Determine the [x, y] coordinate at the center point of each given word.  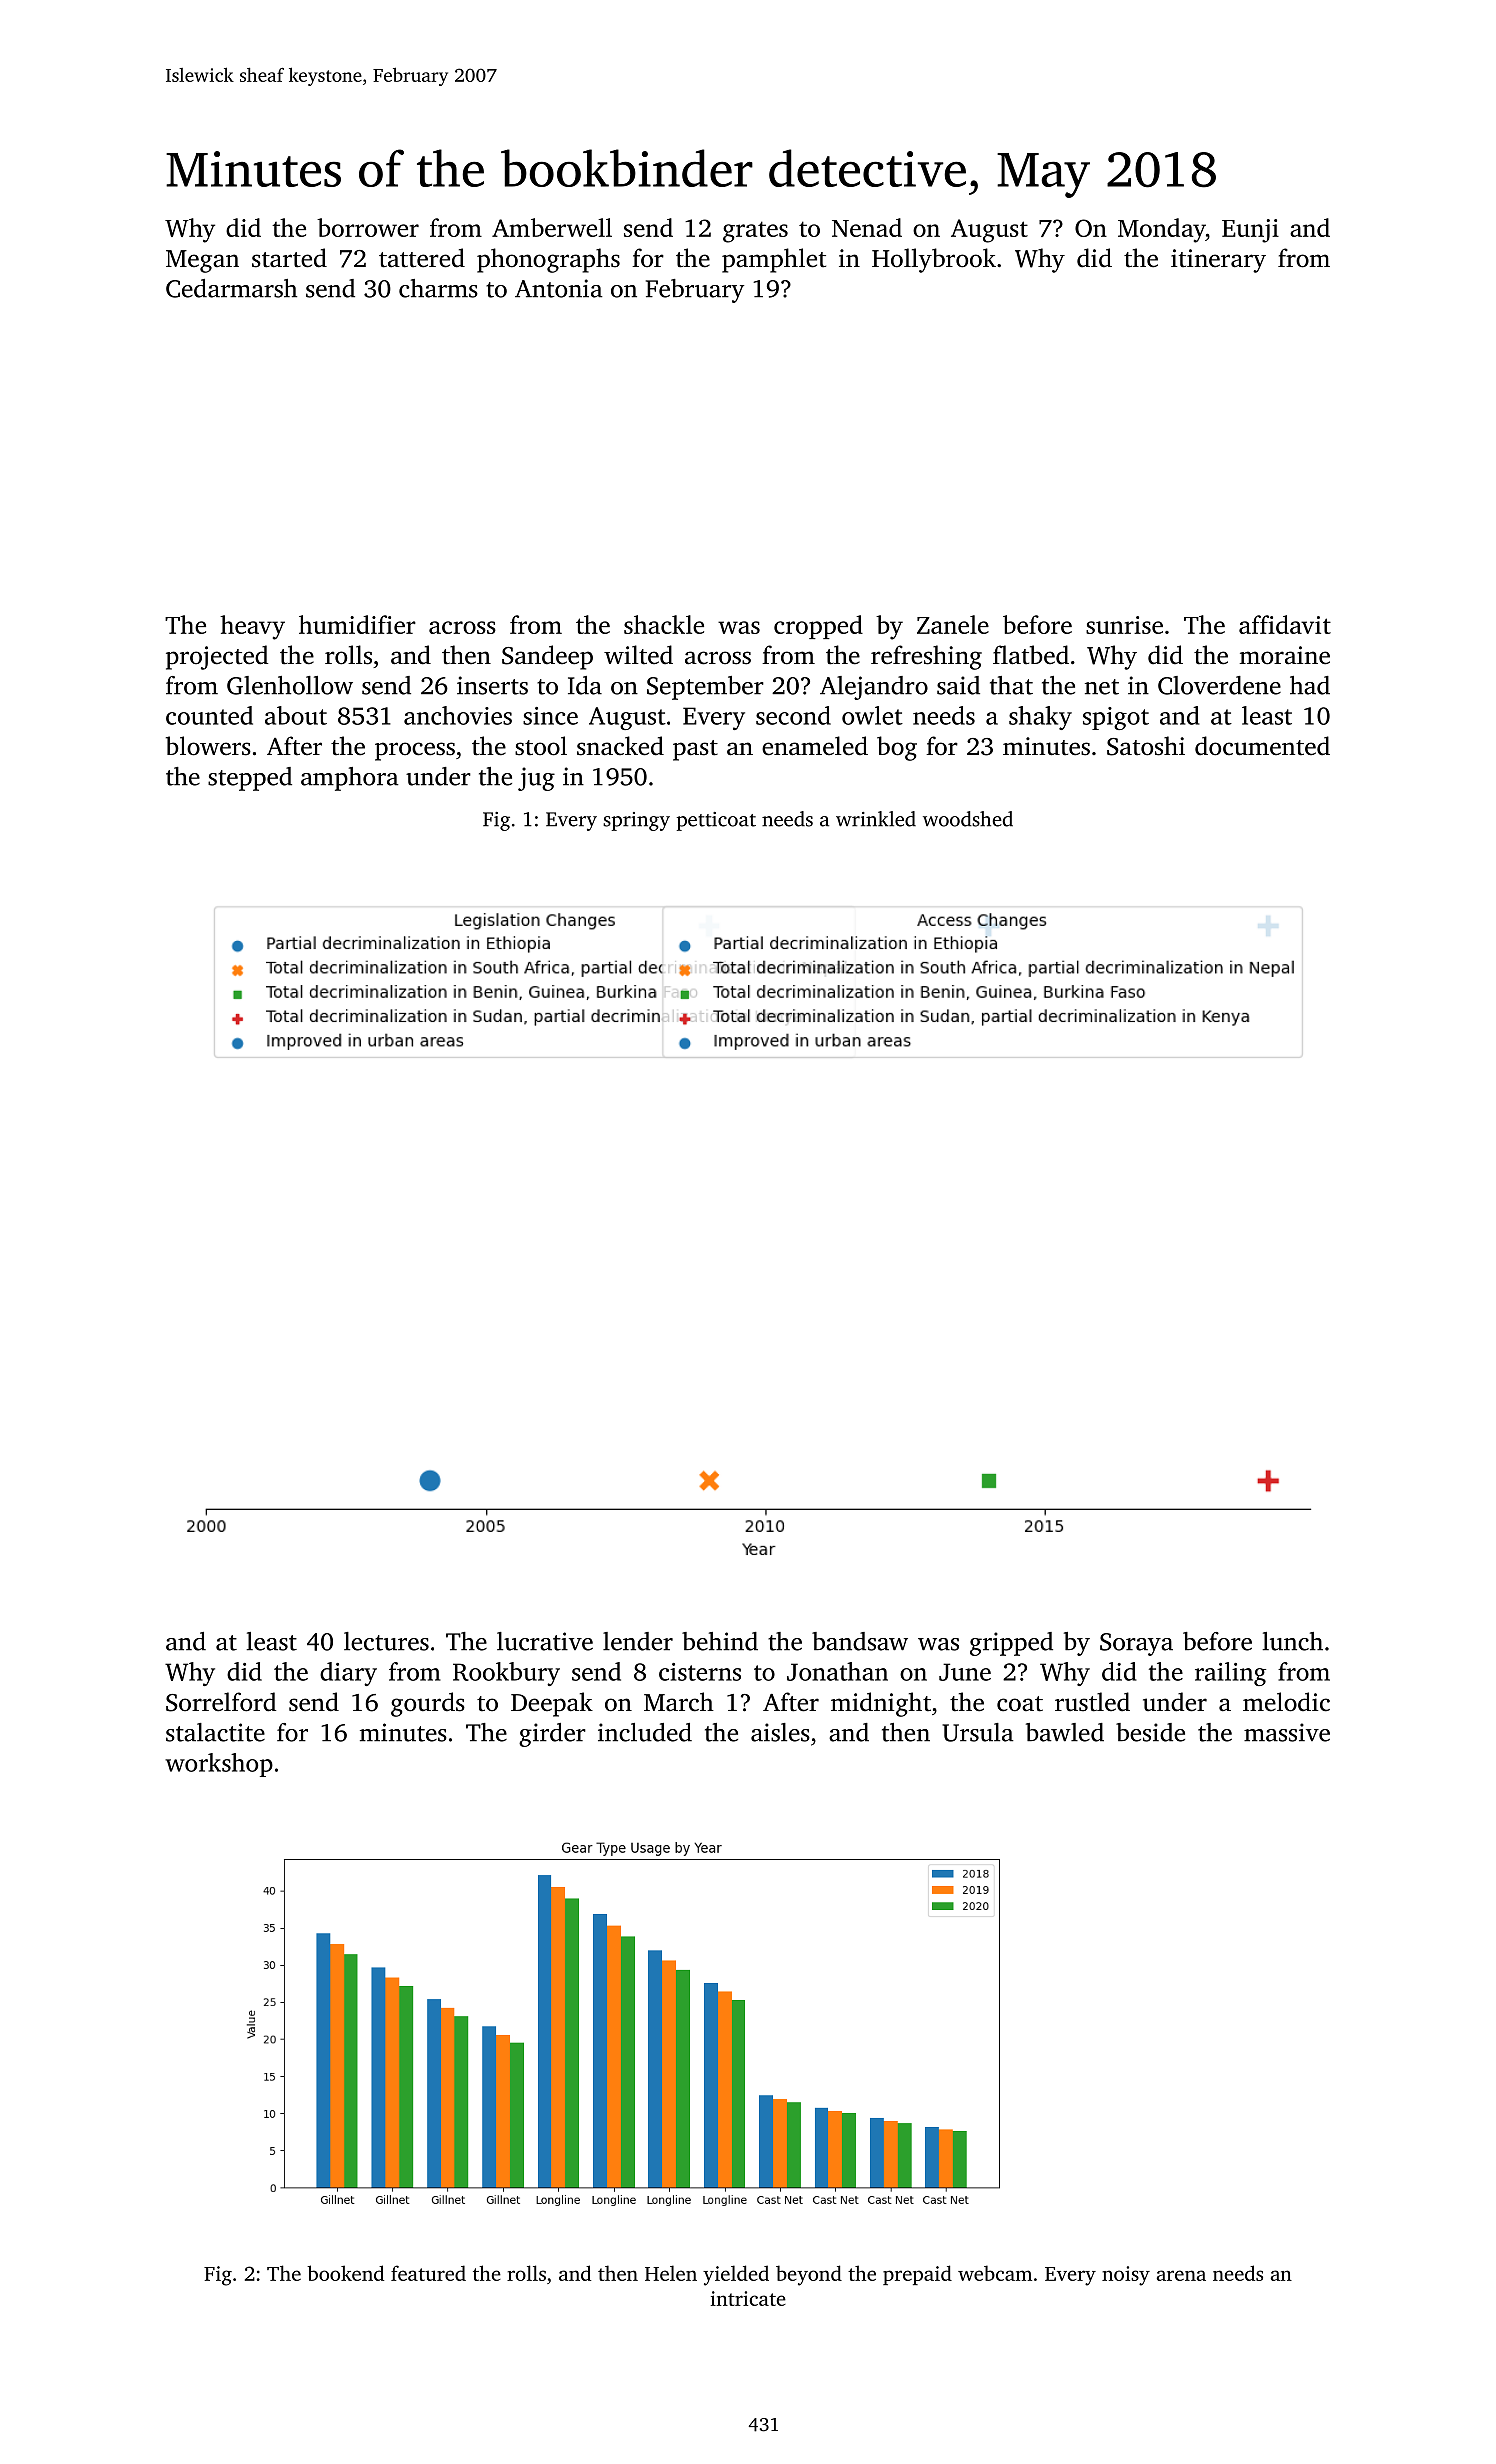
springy [636, 821]
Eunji [1250, 231]
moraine [1285, 655]
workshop [219, 1765]
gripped [1011, 1644]
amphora [349, 779]
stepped [250, 779]
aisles [780, 1732]
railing [1230, 1674]
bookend [345, 2273]
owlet [872, 715]
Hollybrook [934, 260]
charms [438, 288]
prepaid [917, 2275]
